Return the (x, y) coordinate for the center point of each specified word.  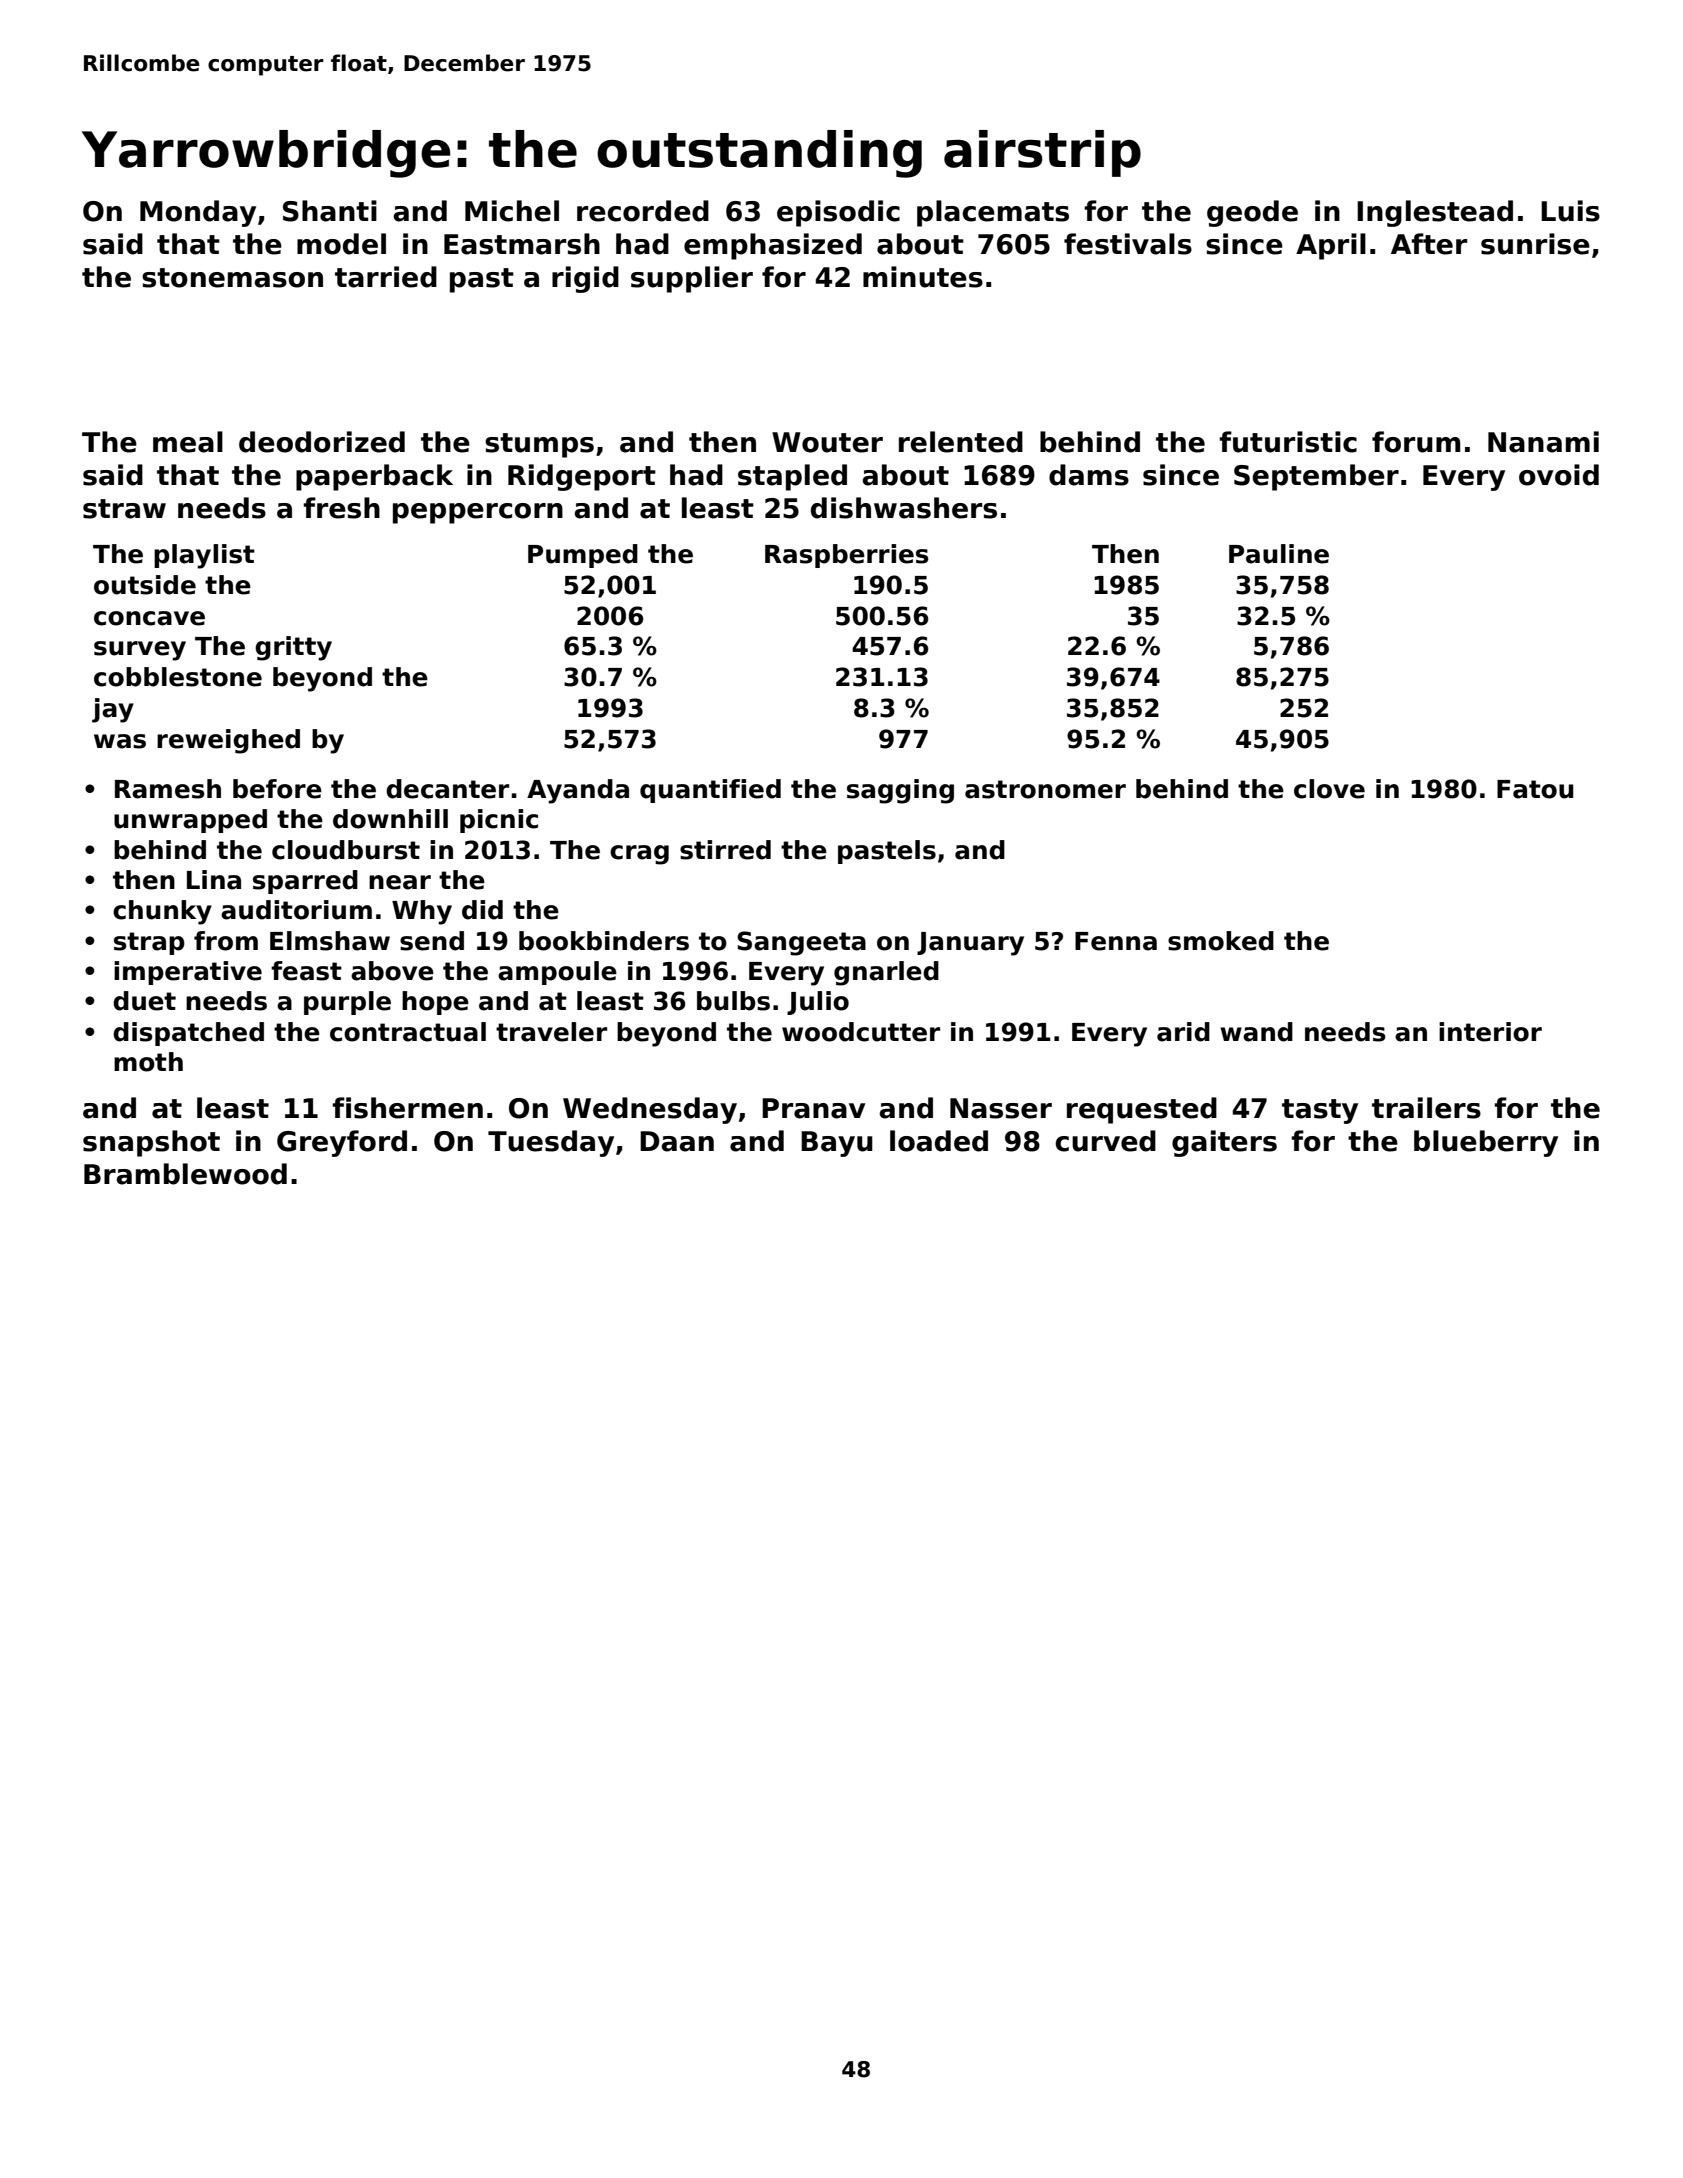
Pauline (1279, 554)
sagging (900, 791)
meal (188, 442)
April (1331, 246)
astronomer (1045, 789)
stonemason (232, 278)
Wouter (827, 442)
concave (149, 618)
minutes (923, 277)
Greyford (342, 1143)
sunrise (1535, 244)
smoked (1221, 941)
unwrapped (190, 821)
